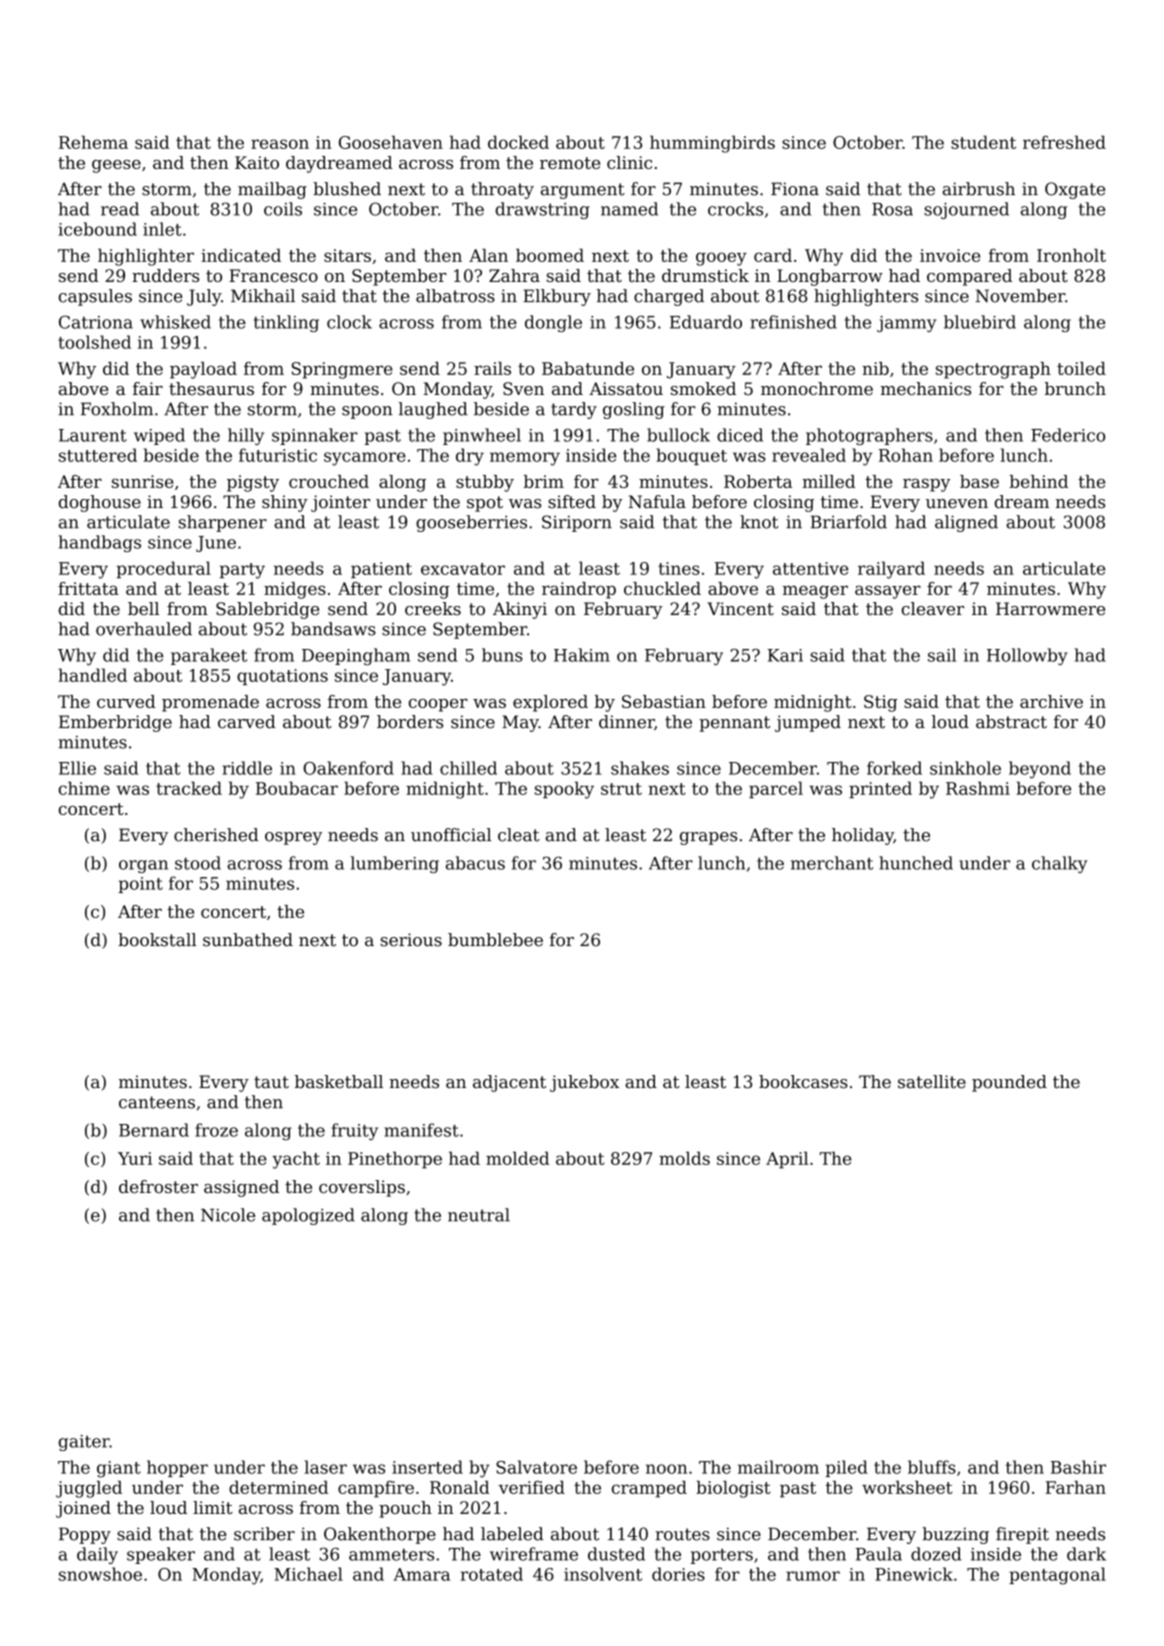 The height and width of the screenshot is (1646, 1164). What do you see at coordinates (264, 1534) in the screenshot?
I see `scriber` at bounding box center [264, 1534].
